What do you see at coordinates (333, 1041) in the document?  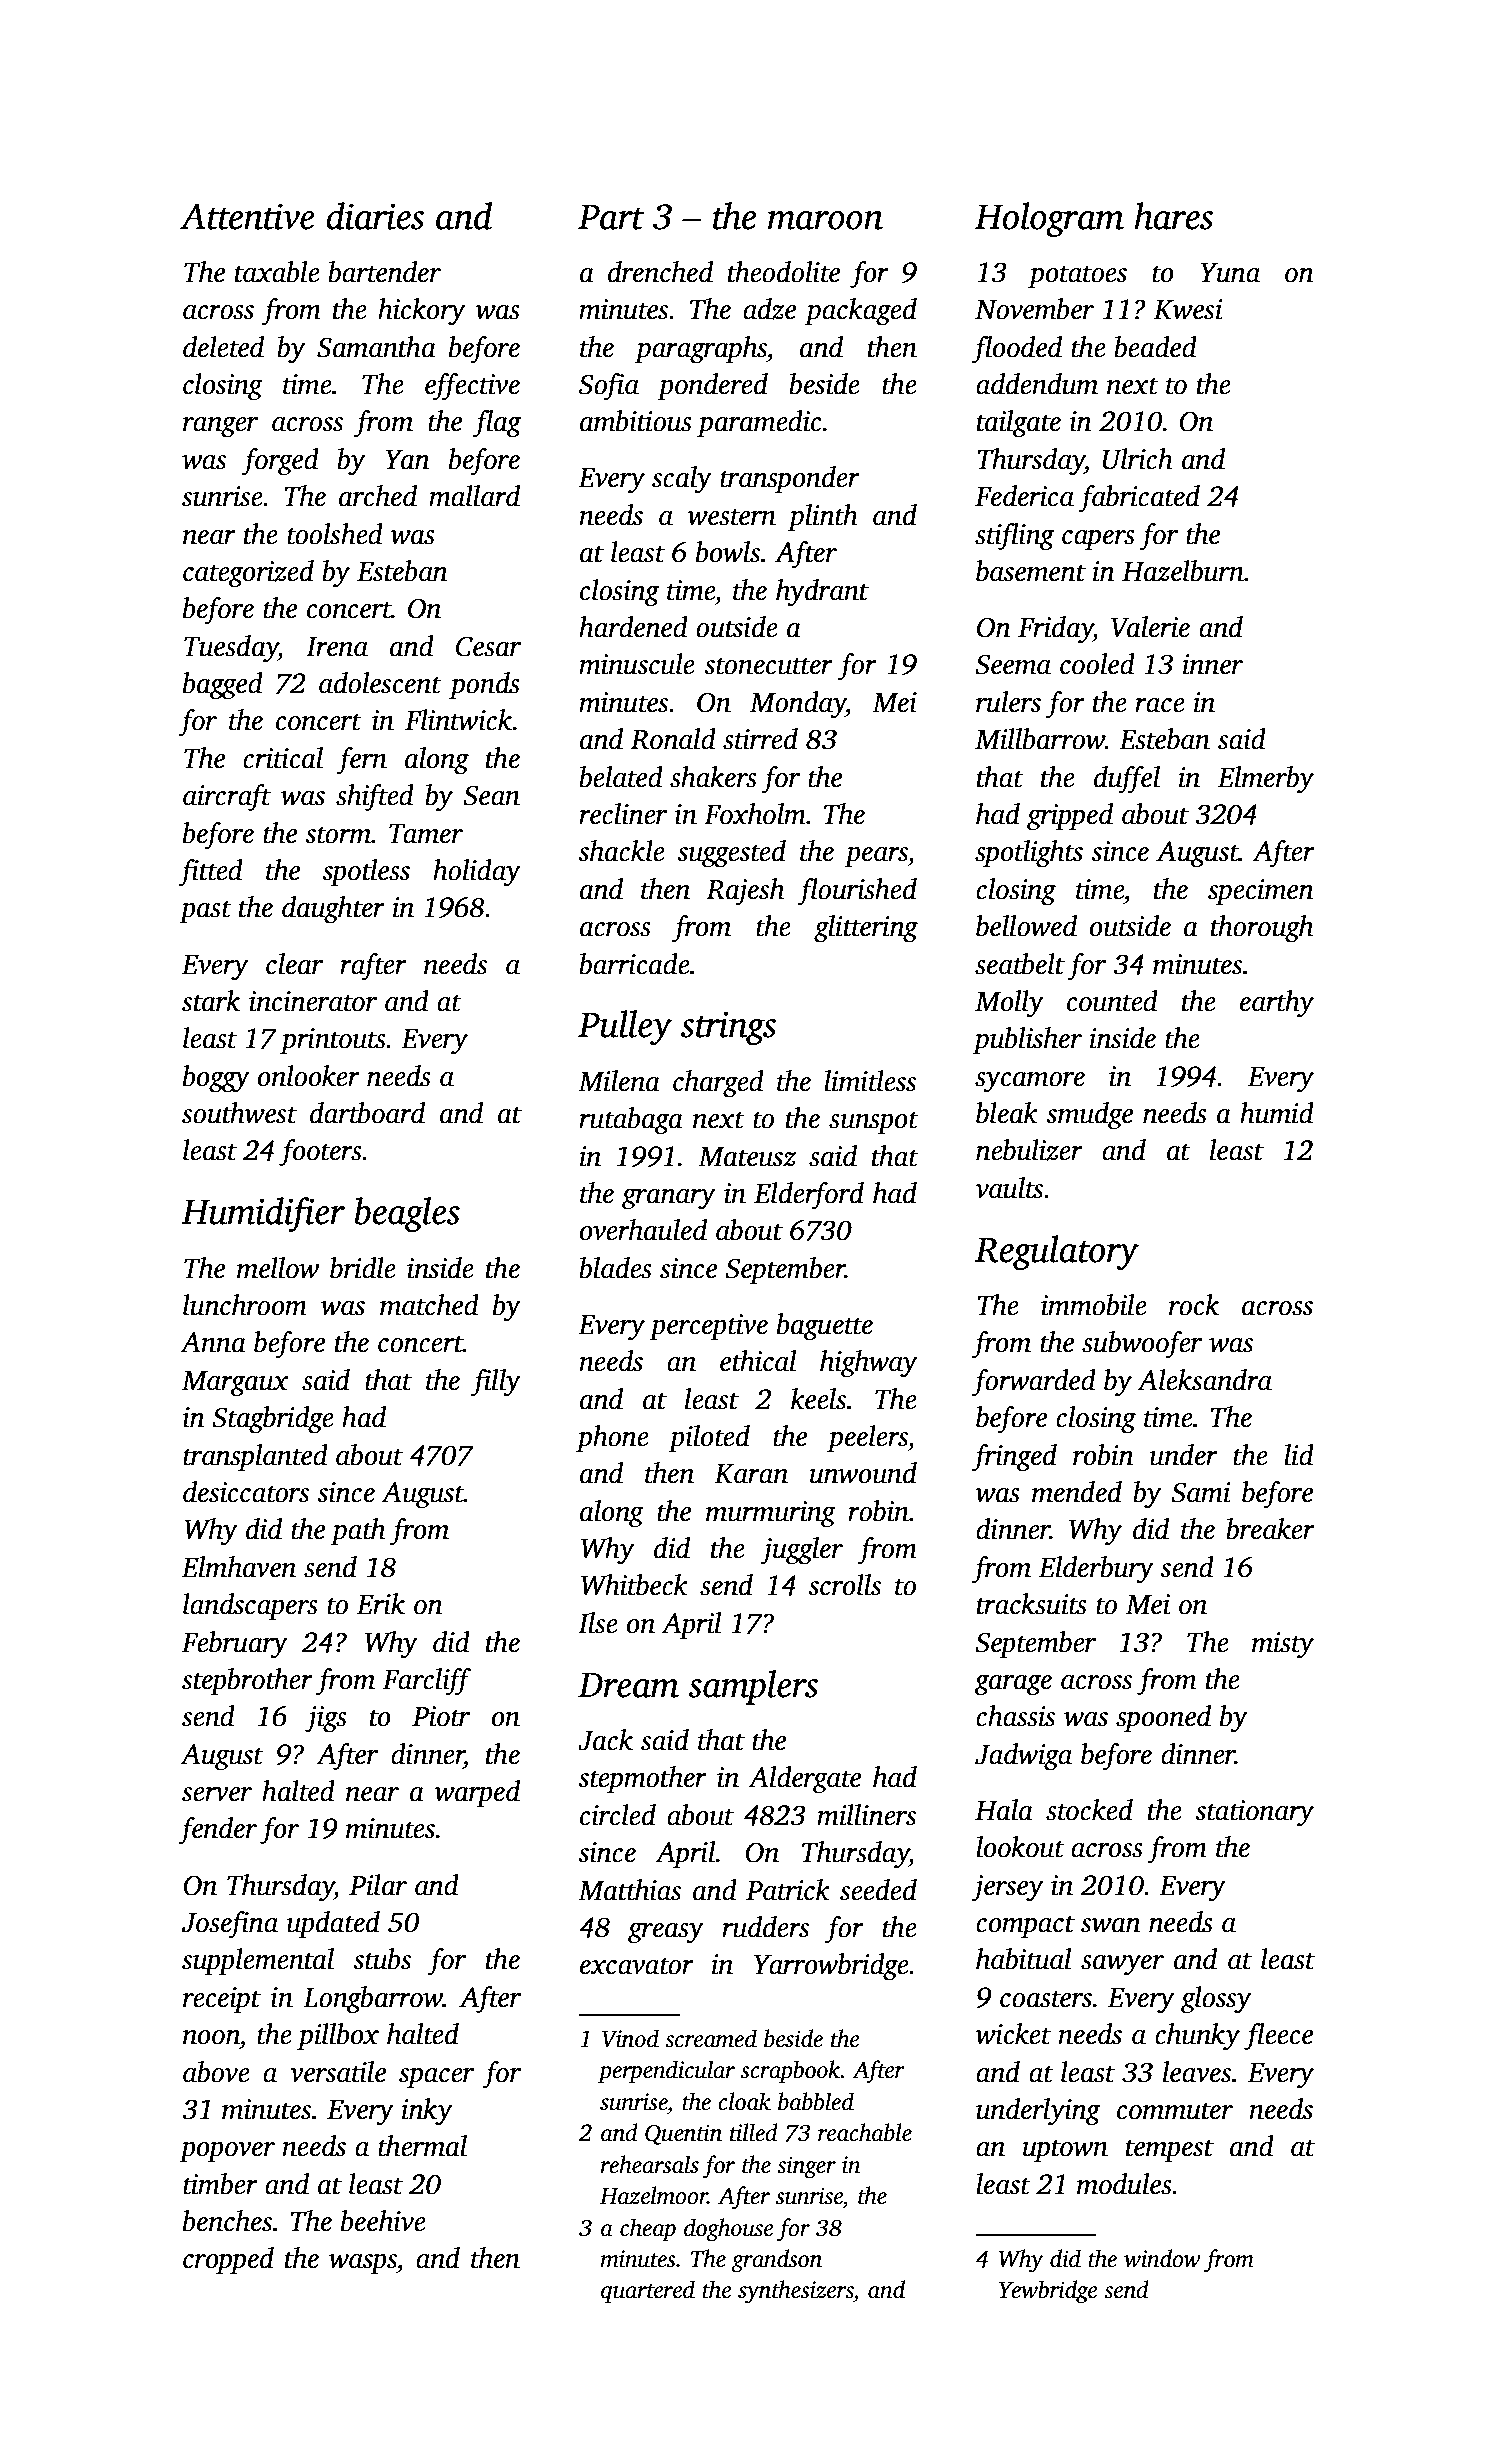 I see `printouts` at bounding box center [333, 1041].
